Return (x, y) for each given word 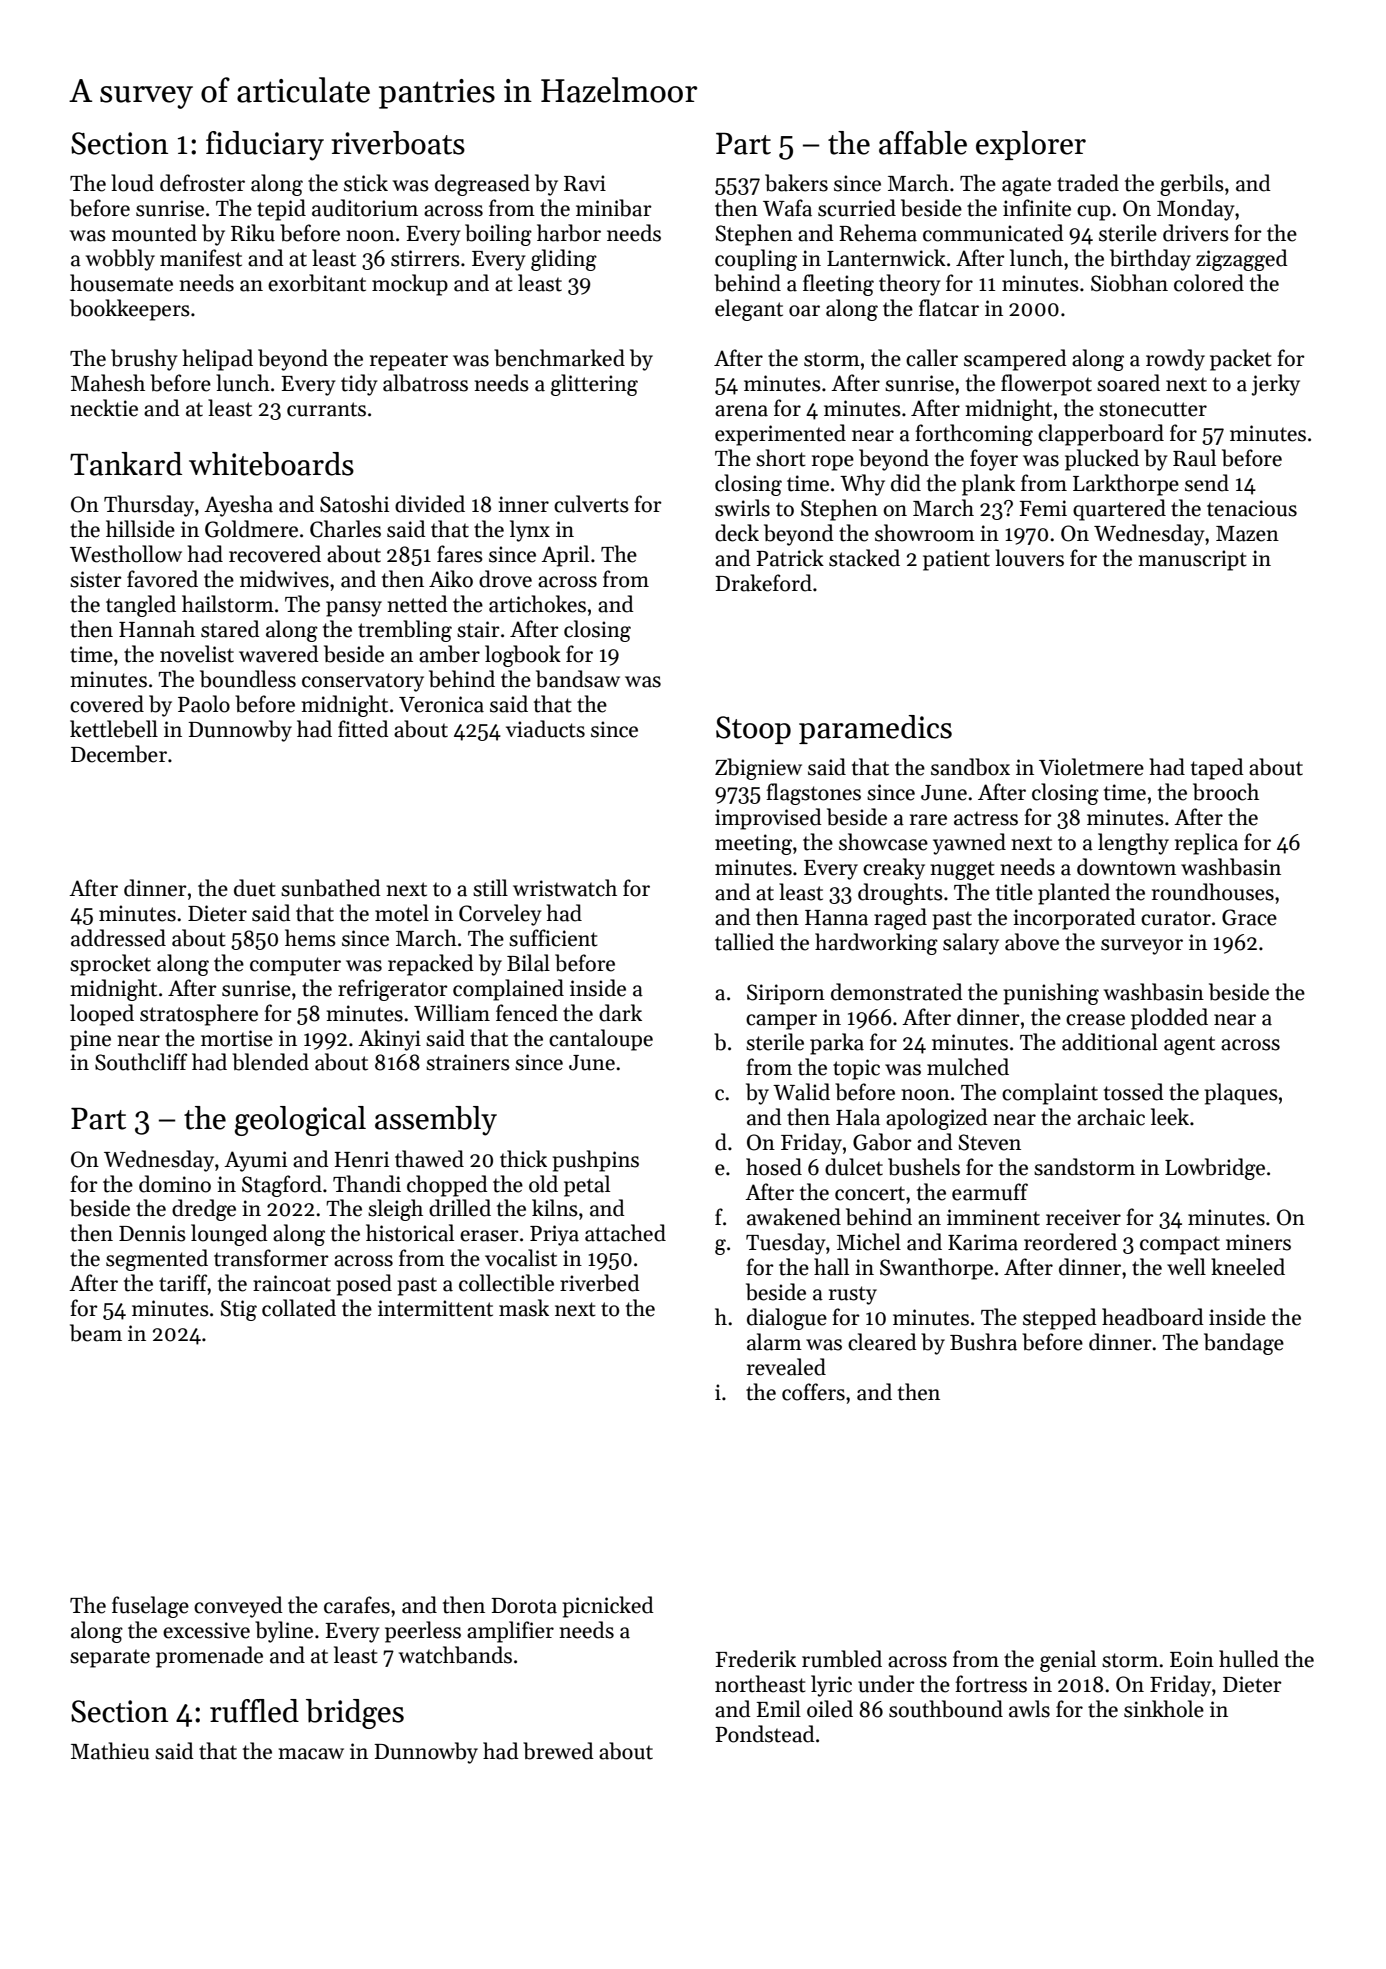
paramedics (875, 729)
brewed (558, 1751)
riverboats (398, 143)
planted (1074, 894)
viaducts (545, 729)
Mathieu (110, 1751)
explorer (1031, 145)
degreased (482, 185)
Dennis (152, 1233)
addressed (118, 938)
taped (1217, 769)
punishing (1051, 994)
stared (230, 629)
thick (523, 1159)
